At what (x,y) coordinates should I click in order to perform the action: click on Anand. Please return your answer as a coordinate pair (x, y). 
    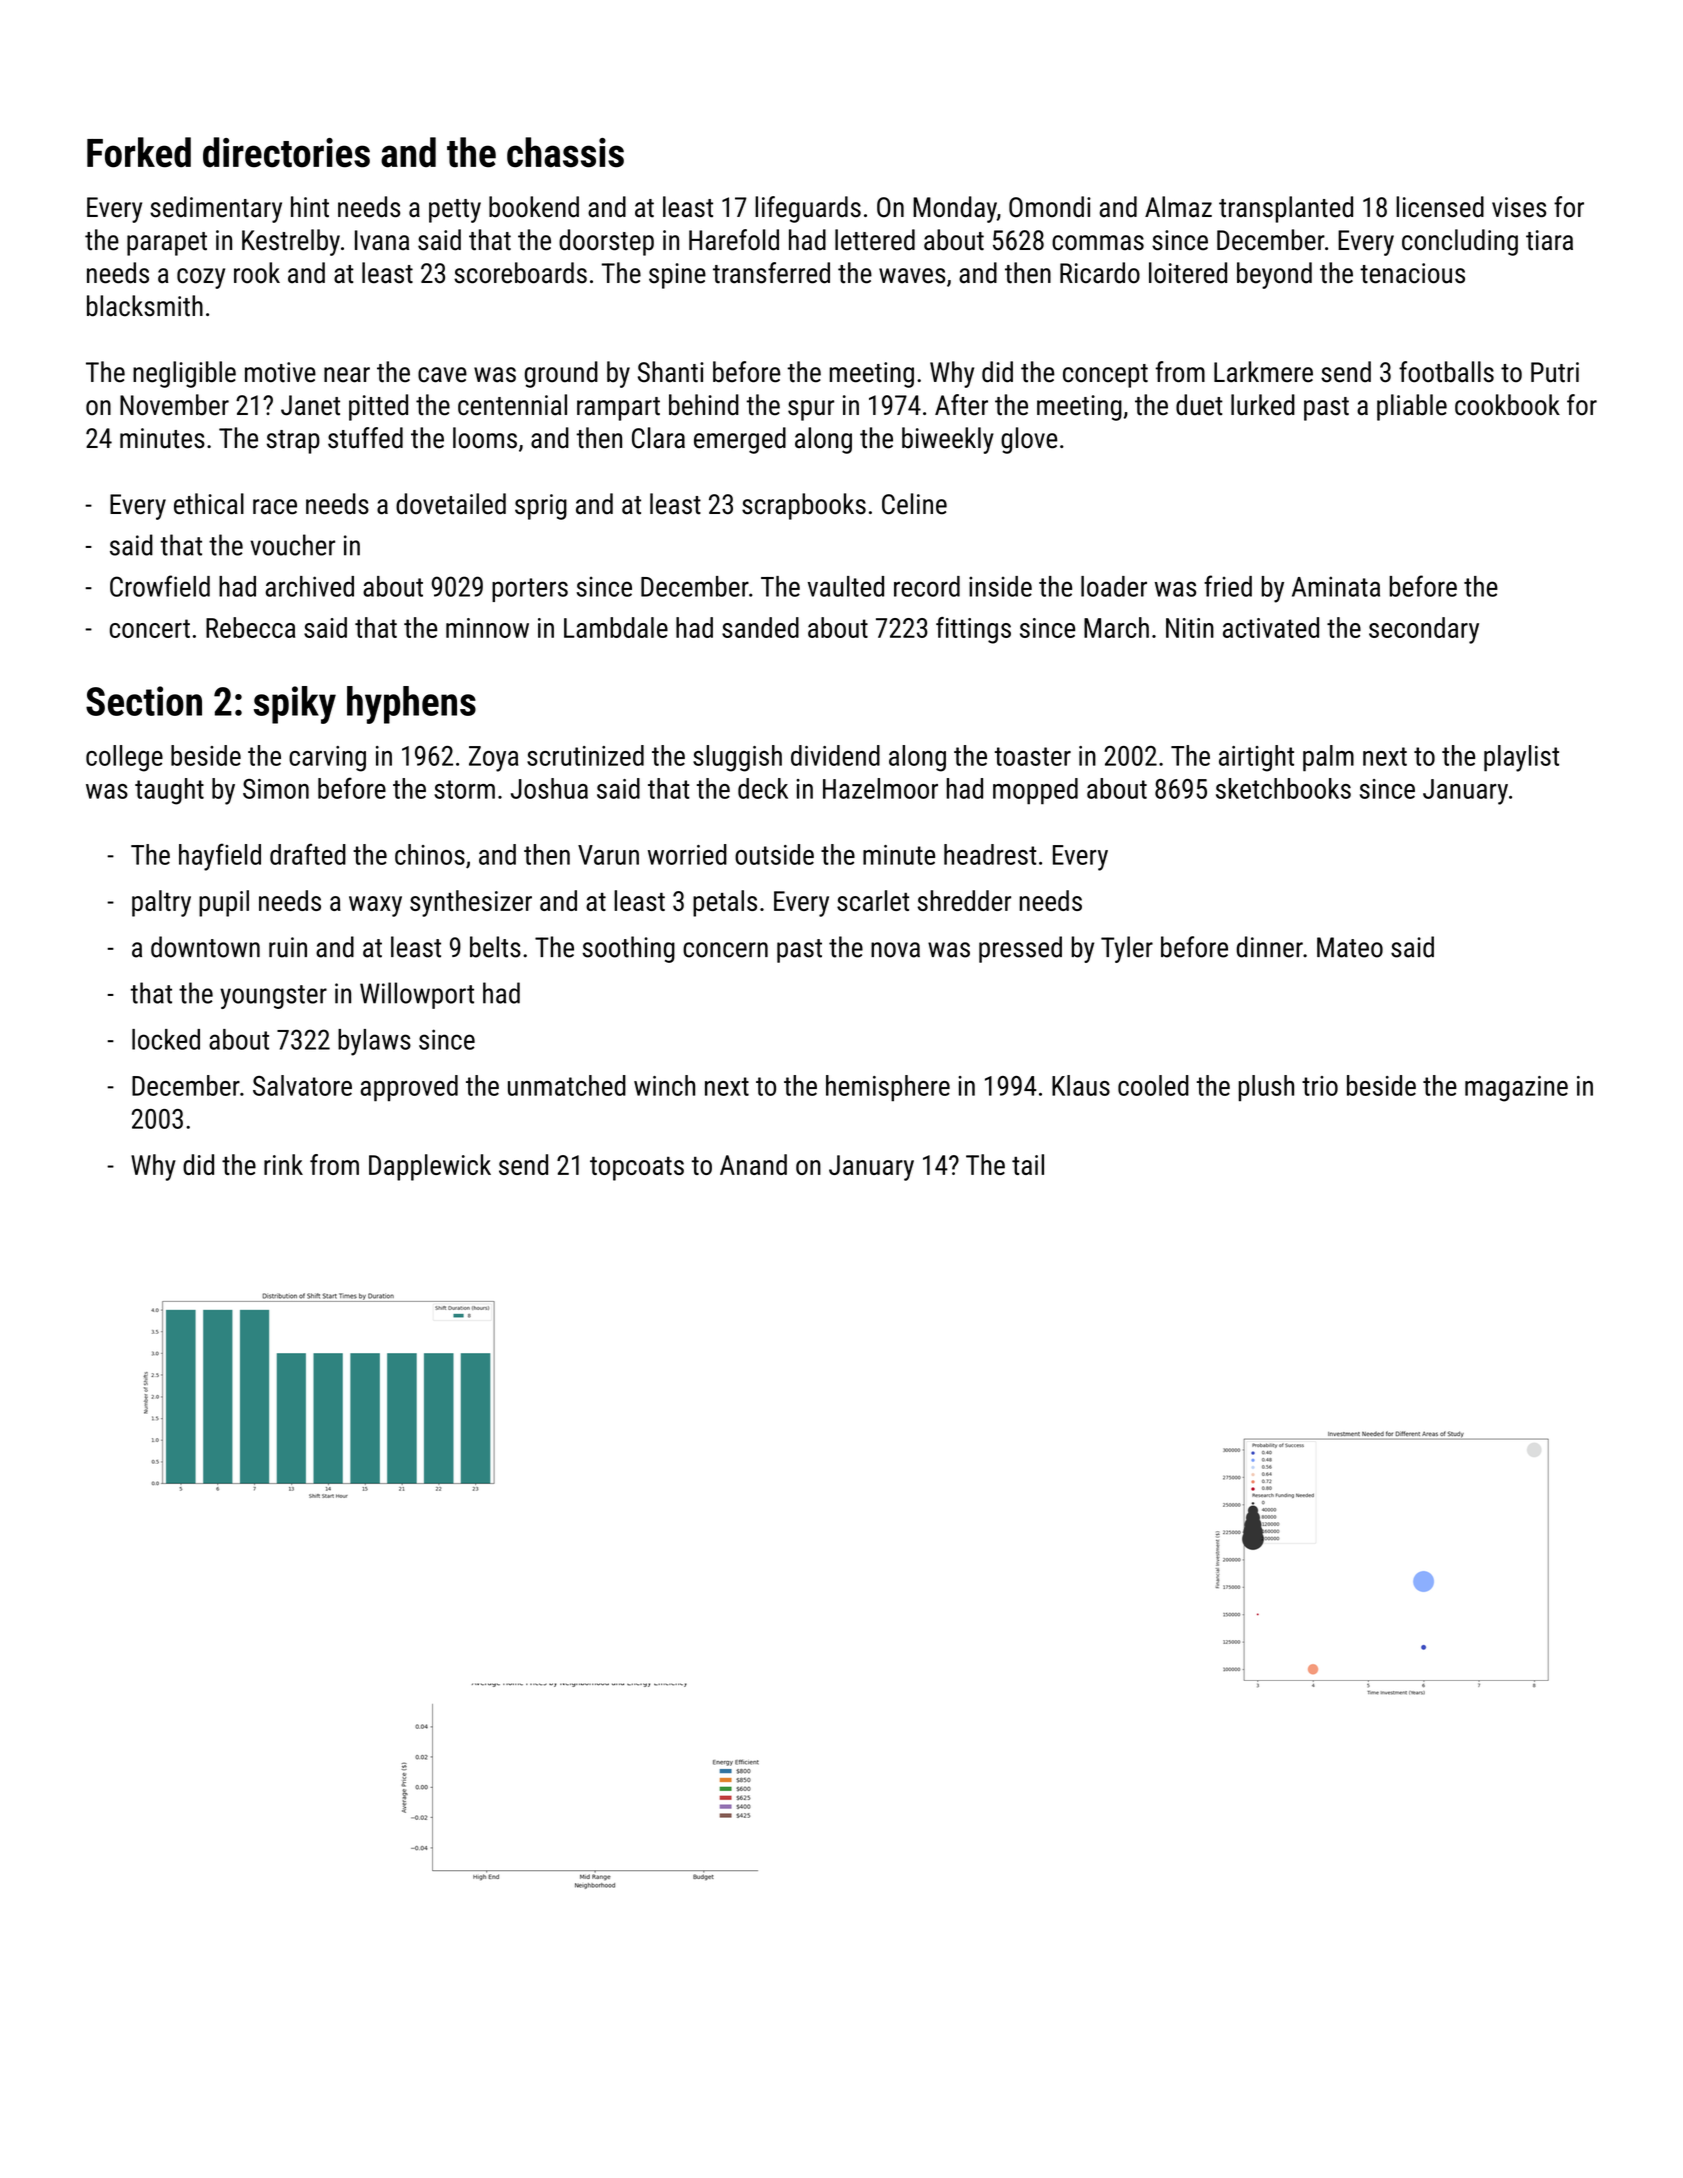
    Looking at the image, I should click on (753, 1164).
